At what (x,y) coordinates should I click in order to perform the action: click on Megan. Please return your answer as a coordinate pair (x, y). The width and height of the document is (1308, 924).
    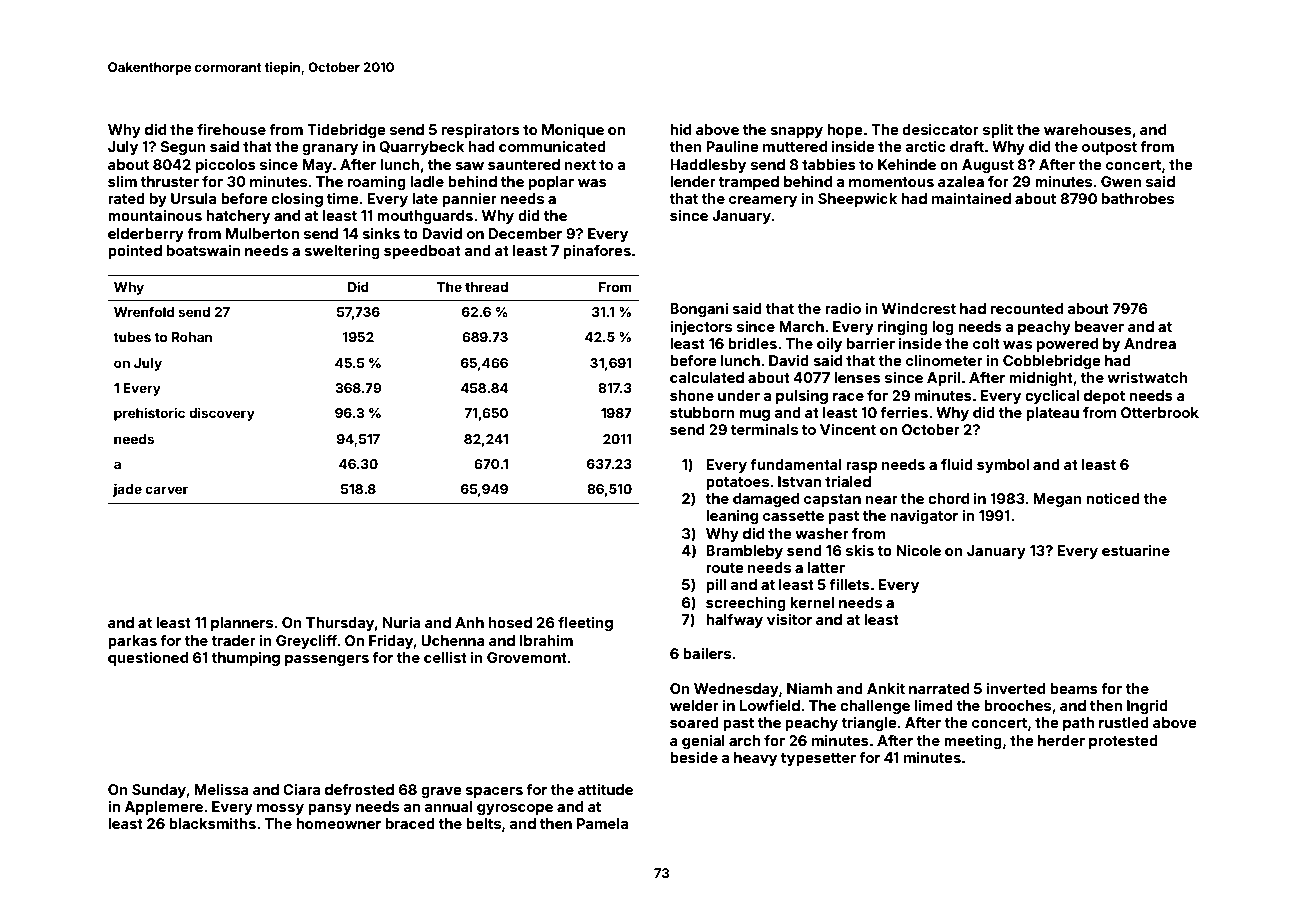
    Looking at the image, I should click on (1057, 500).
